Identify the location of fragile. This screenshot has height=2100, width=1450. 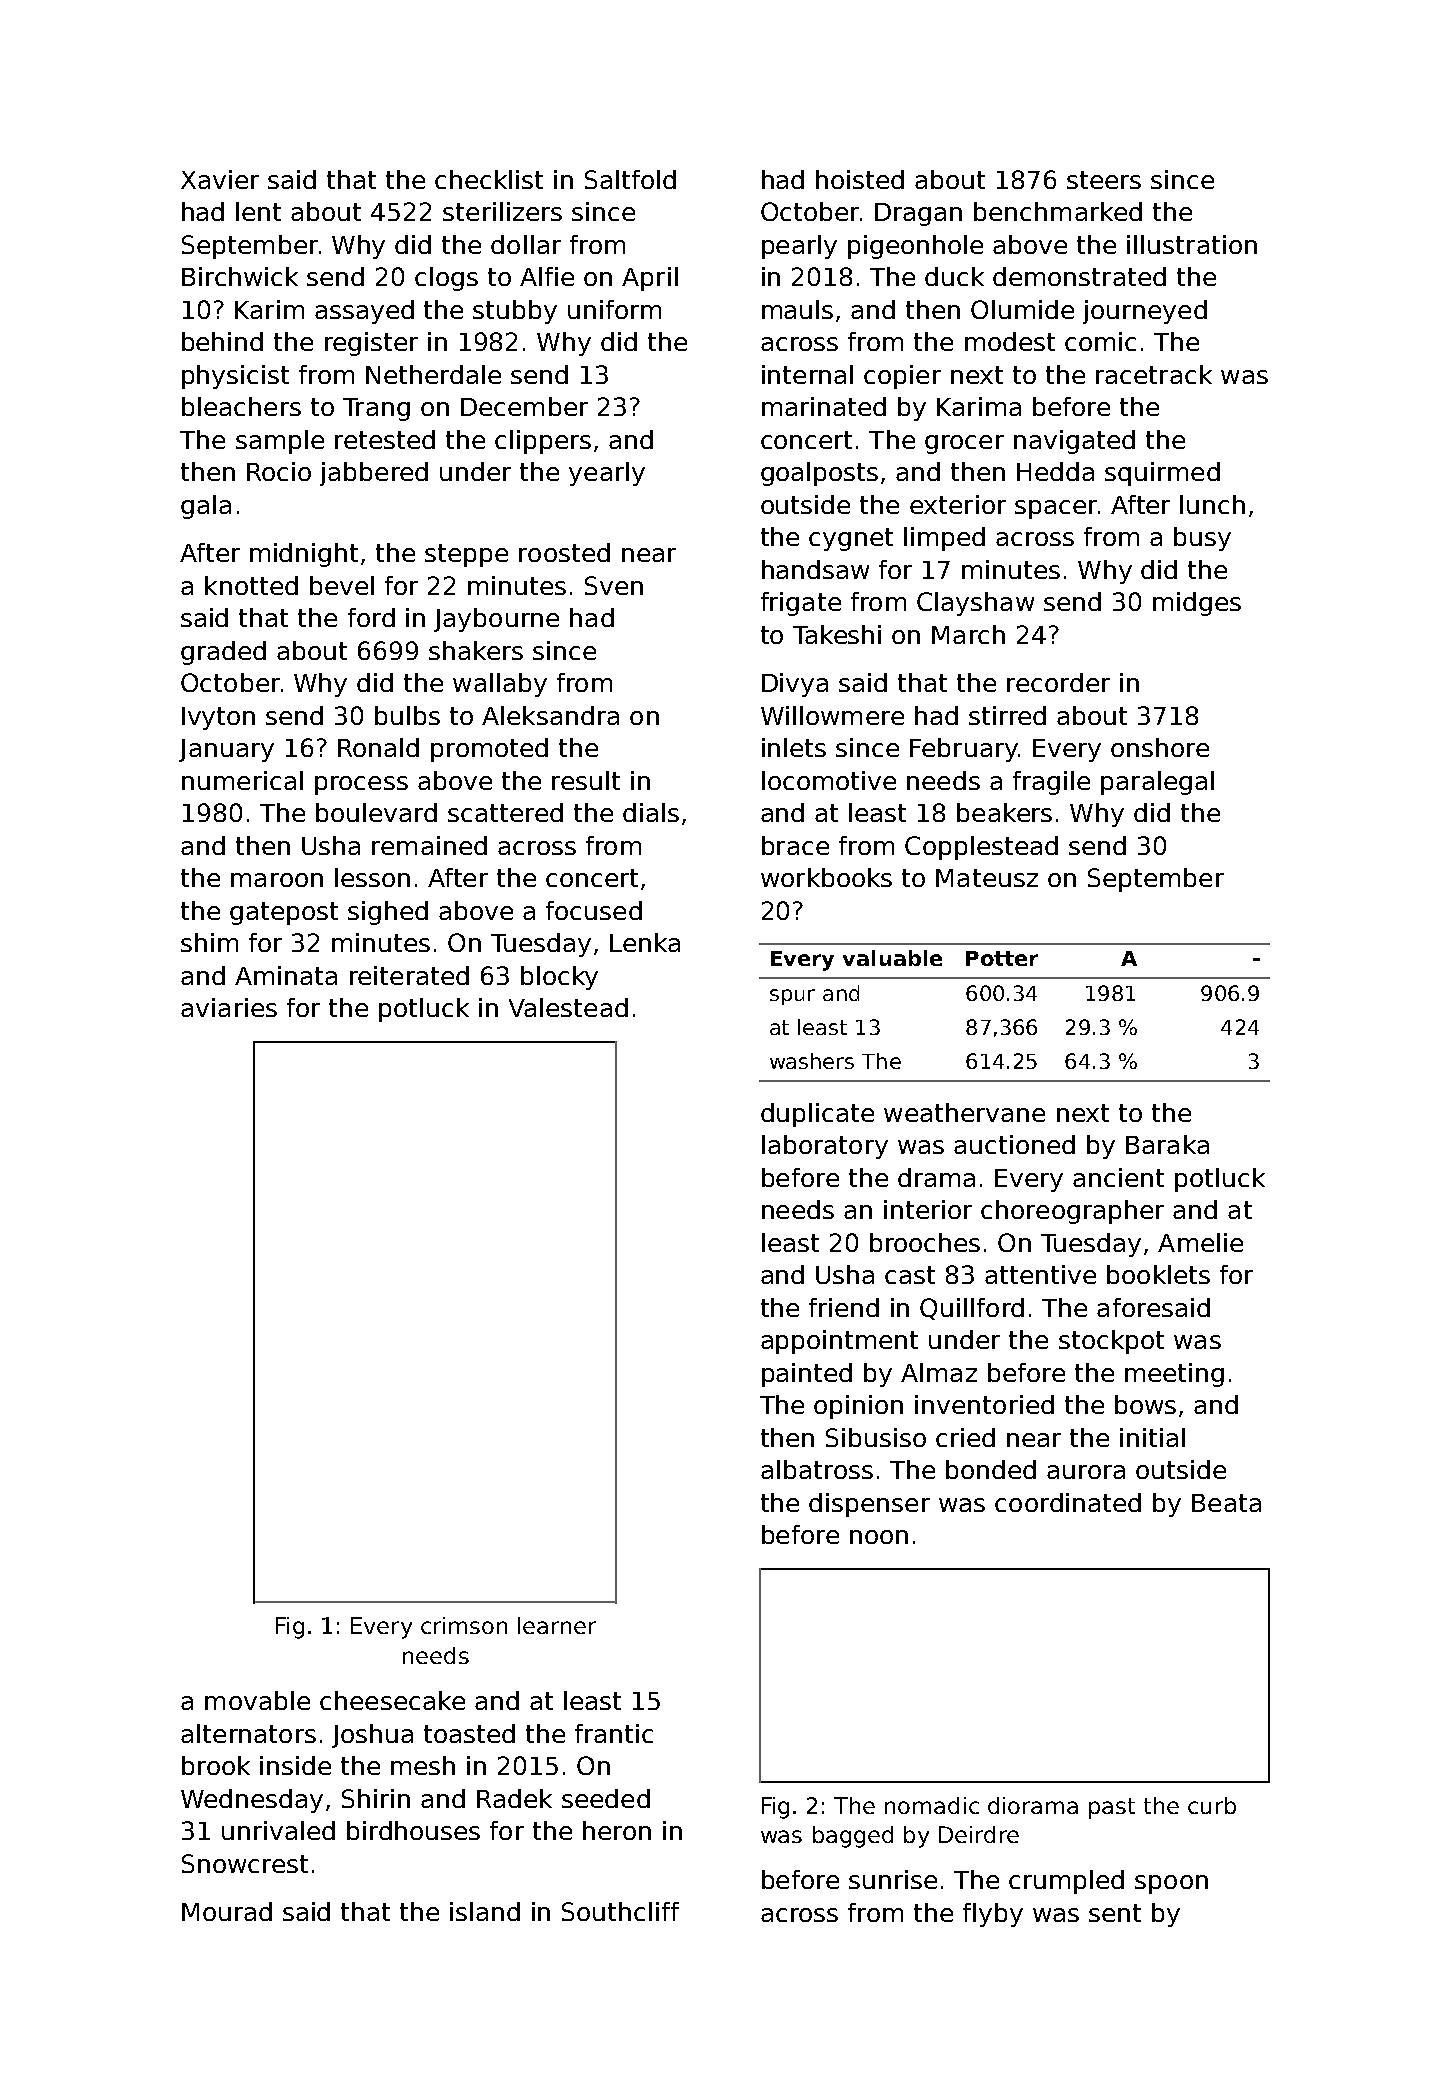
(1051, 783).
